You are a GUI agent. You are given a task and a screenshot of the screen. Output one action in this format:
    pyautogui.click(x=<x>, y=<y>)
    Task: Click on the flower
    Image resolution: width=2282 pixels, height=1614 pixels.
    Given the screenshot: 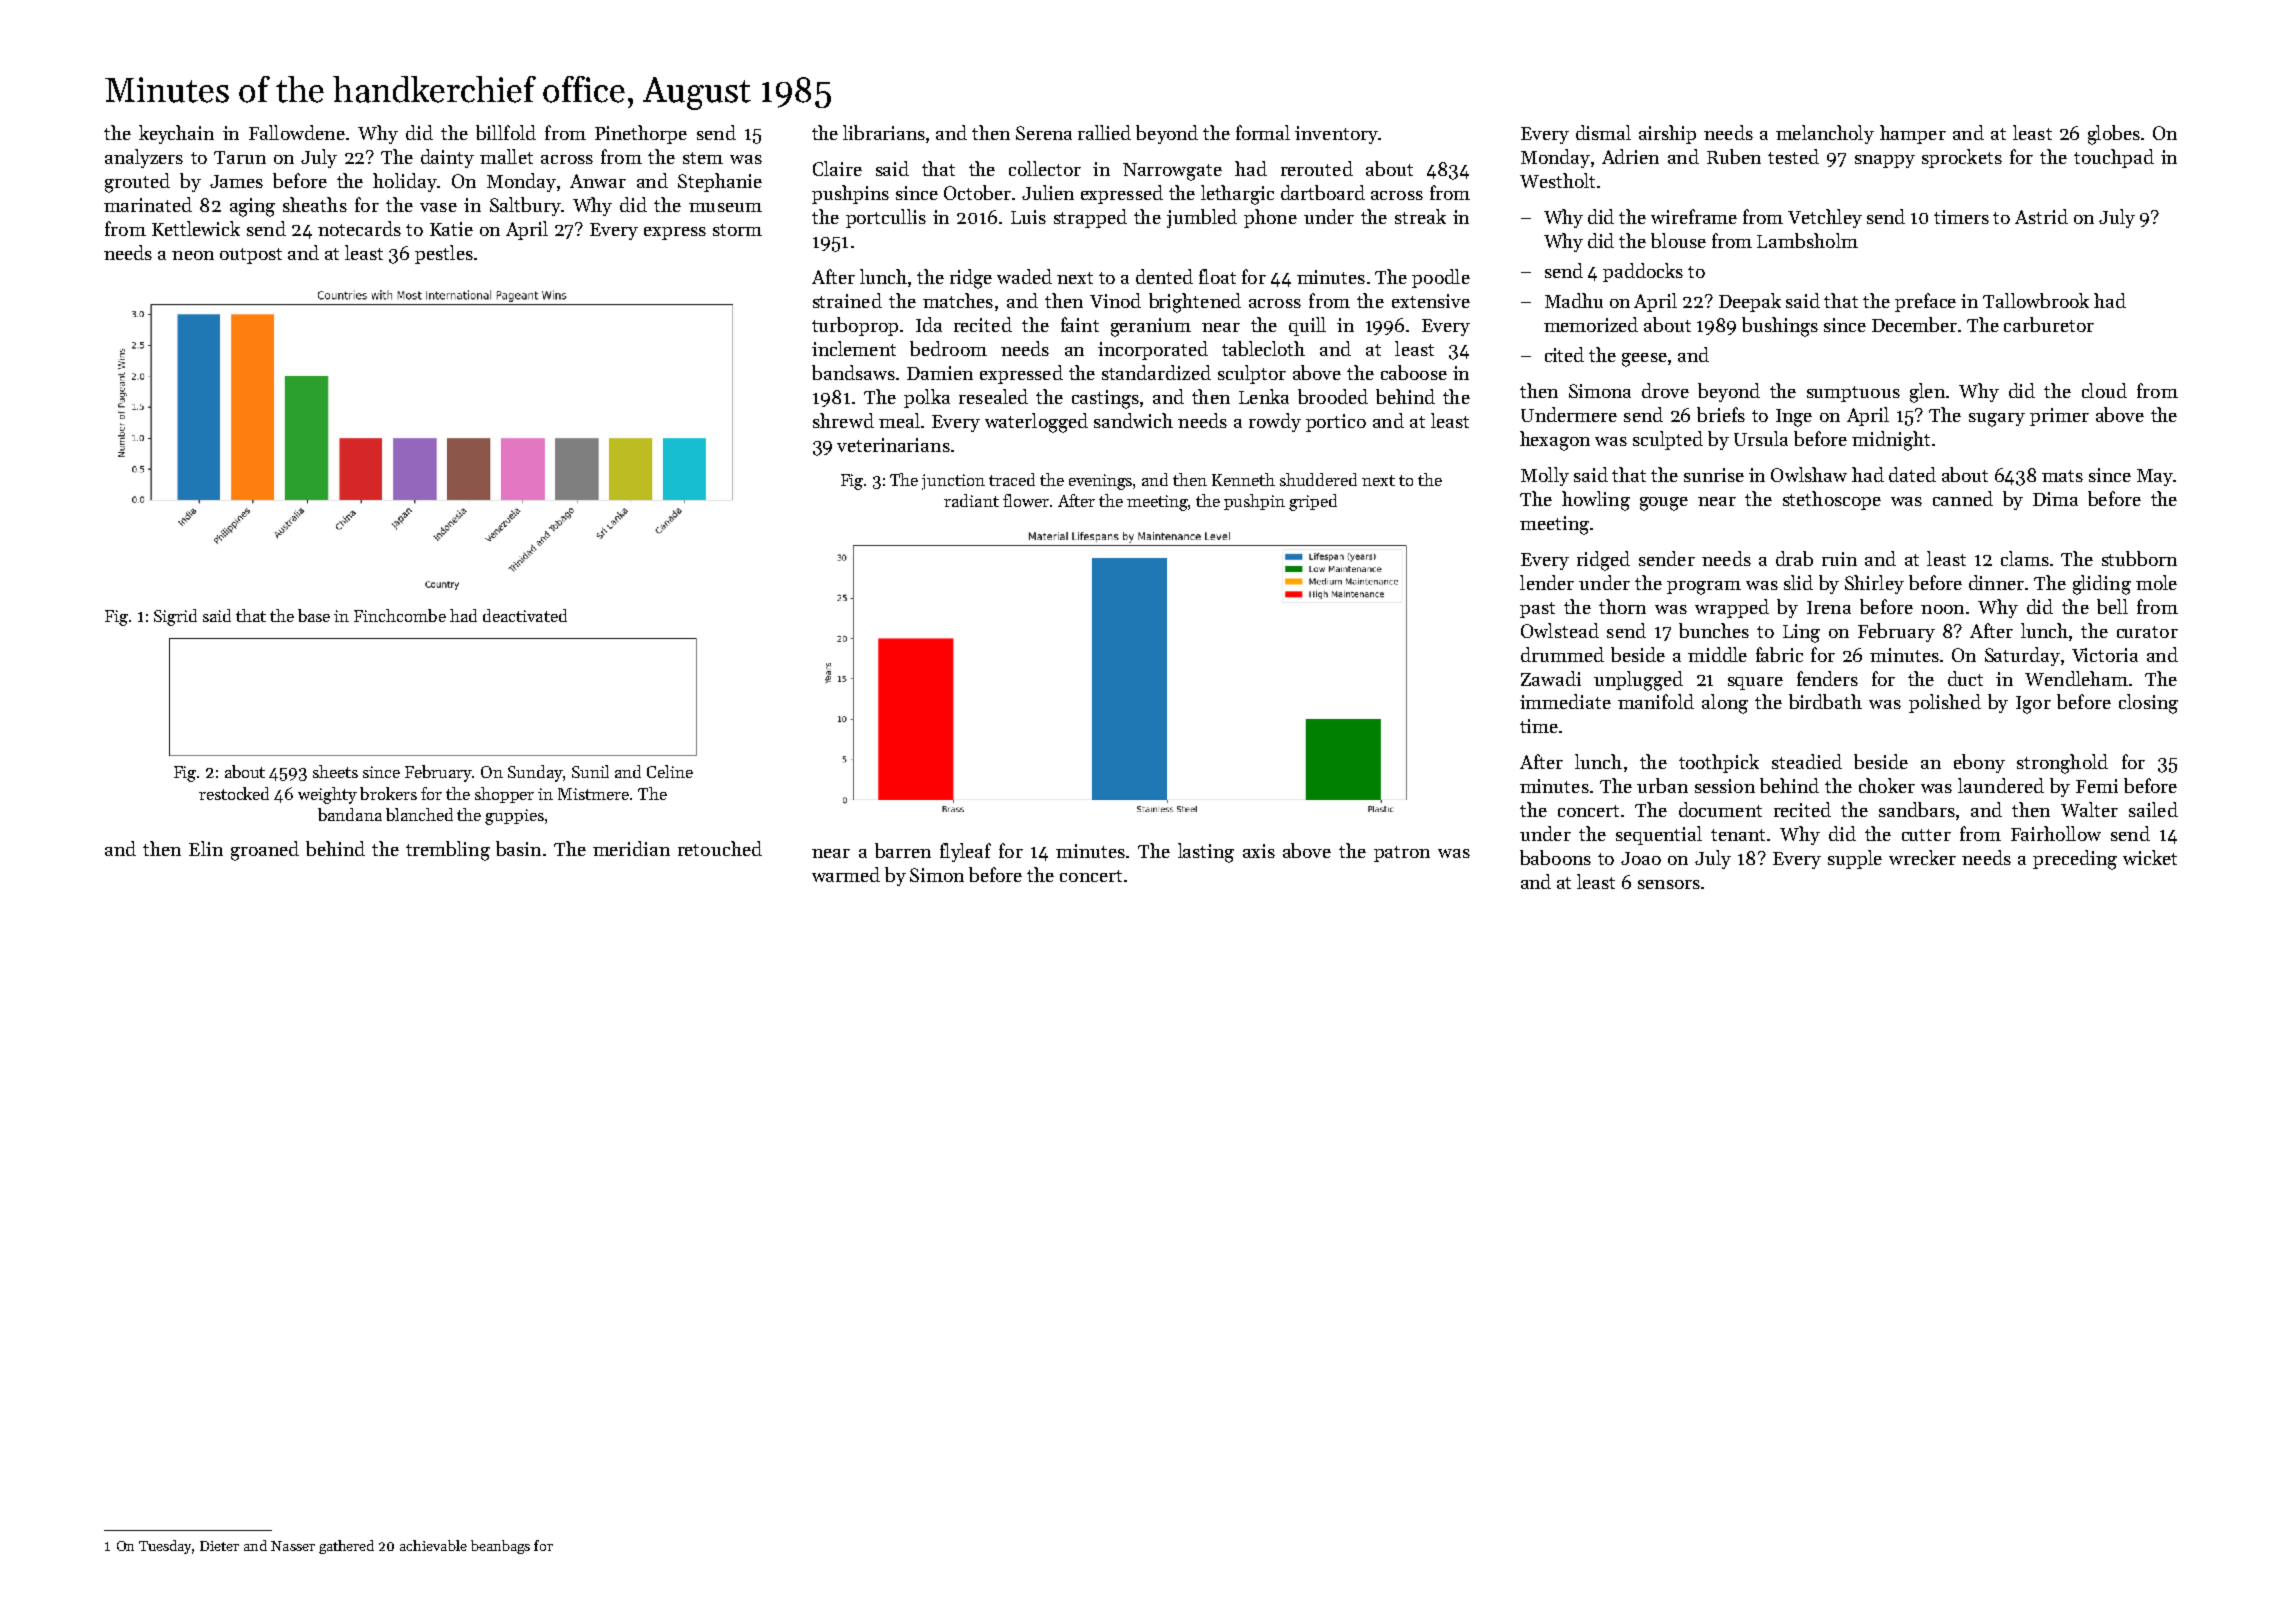 What is the action you would take?
    pyautogui.click(x=1026, y=500)
